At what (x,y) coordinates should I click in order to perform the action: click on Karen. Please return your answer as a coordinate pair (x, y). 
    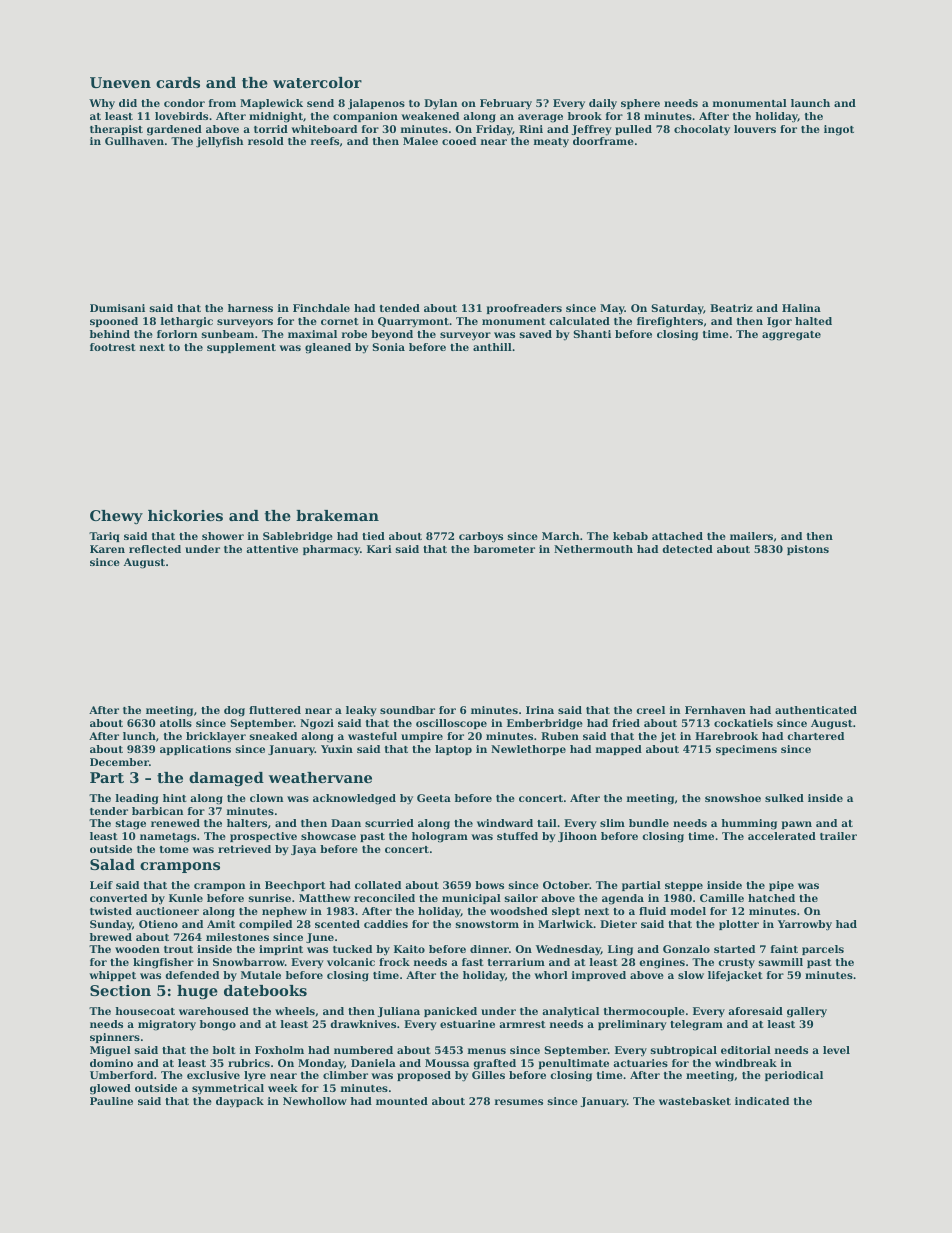
    Looking at the image, I should click on (107, 549).
